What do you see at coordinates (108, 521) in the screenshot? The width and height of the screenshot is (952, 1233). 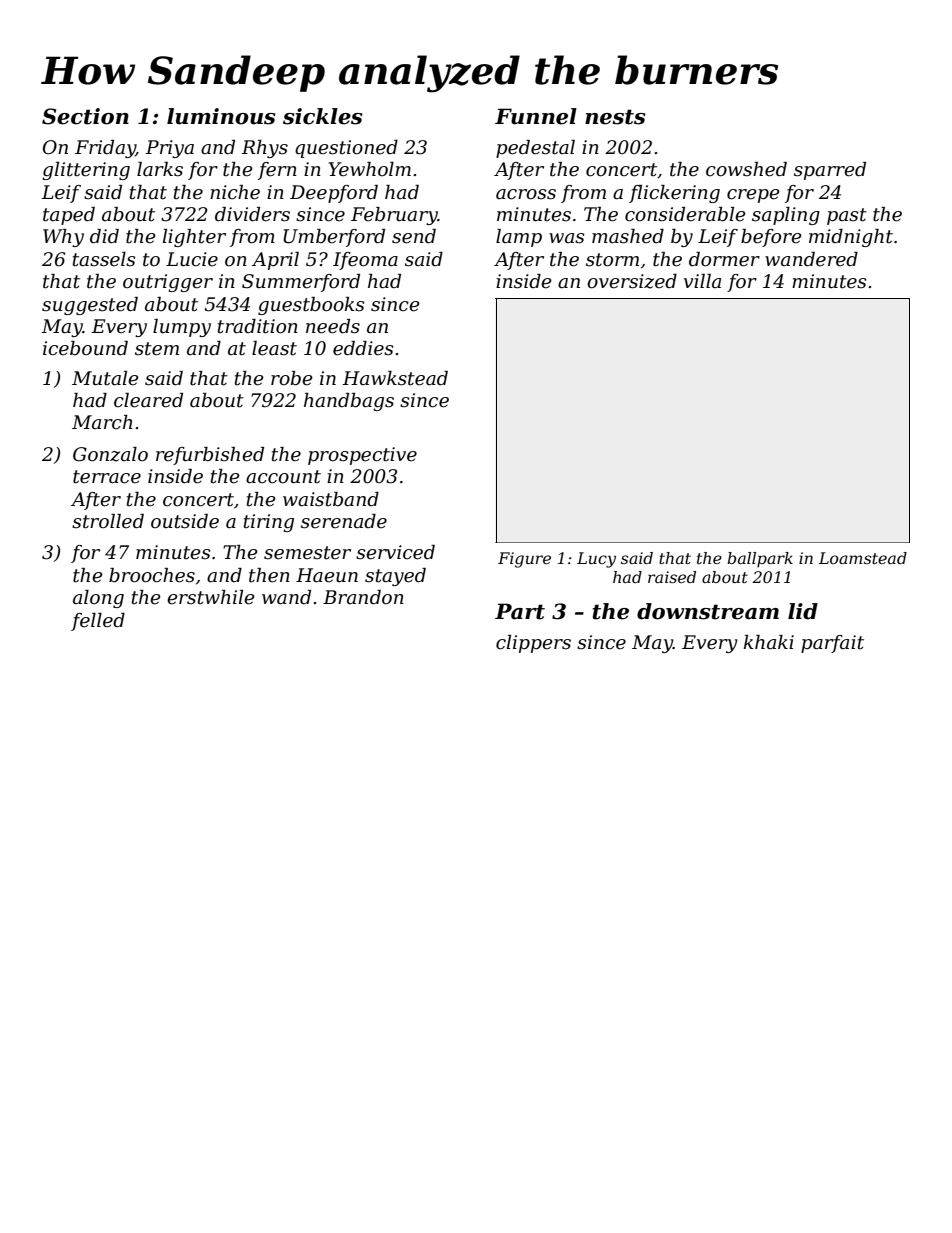 I see `strolled` at bounding box center [108, 521].
